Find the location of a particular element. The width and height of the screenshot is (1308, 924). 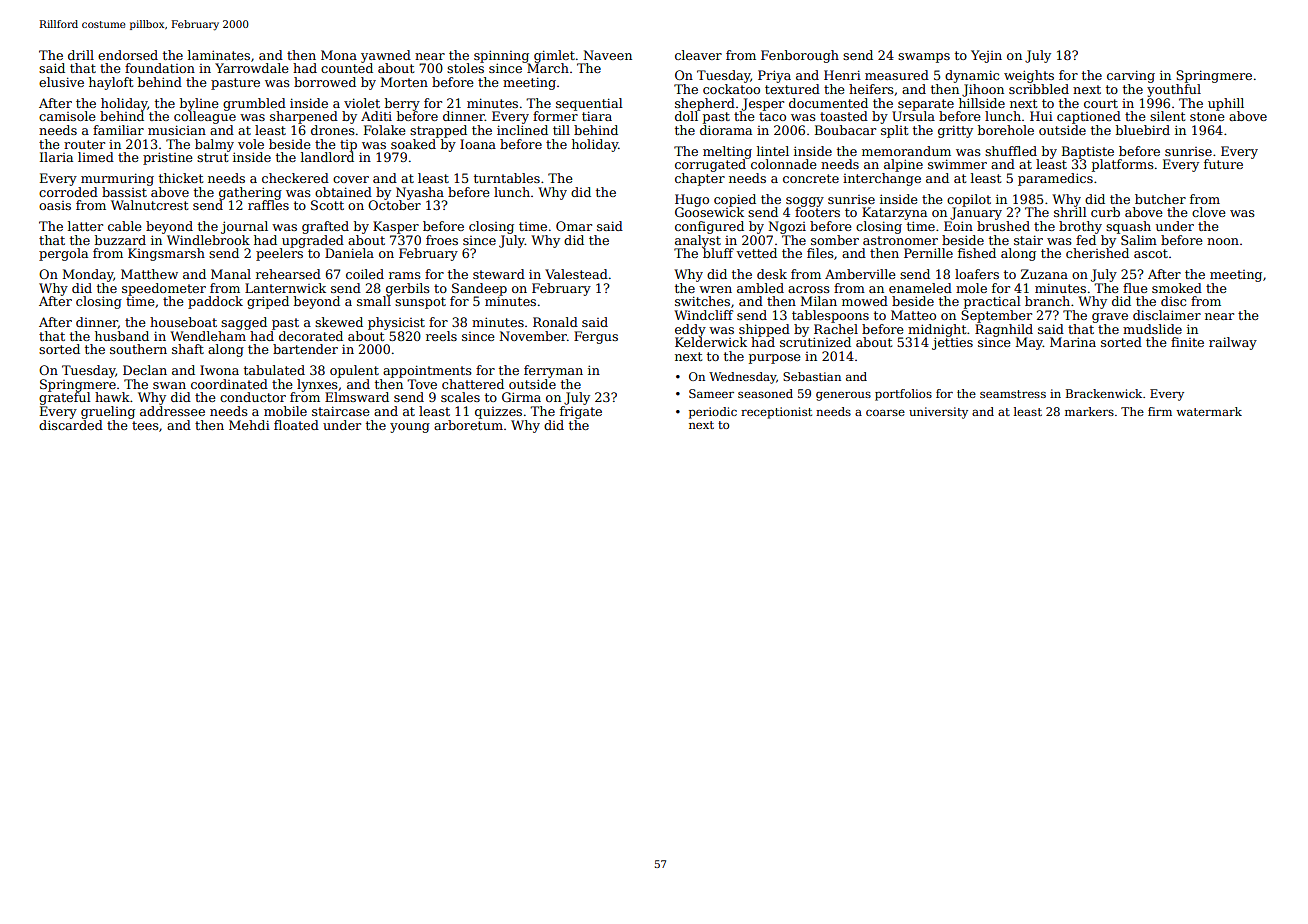

houseboat is located at coordinates (183, 322).
